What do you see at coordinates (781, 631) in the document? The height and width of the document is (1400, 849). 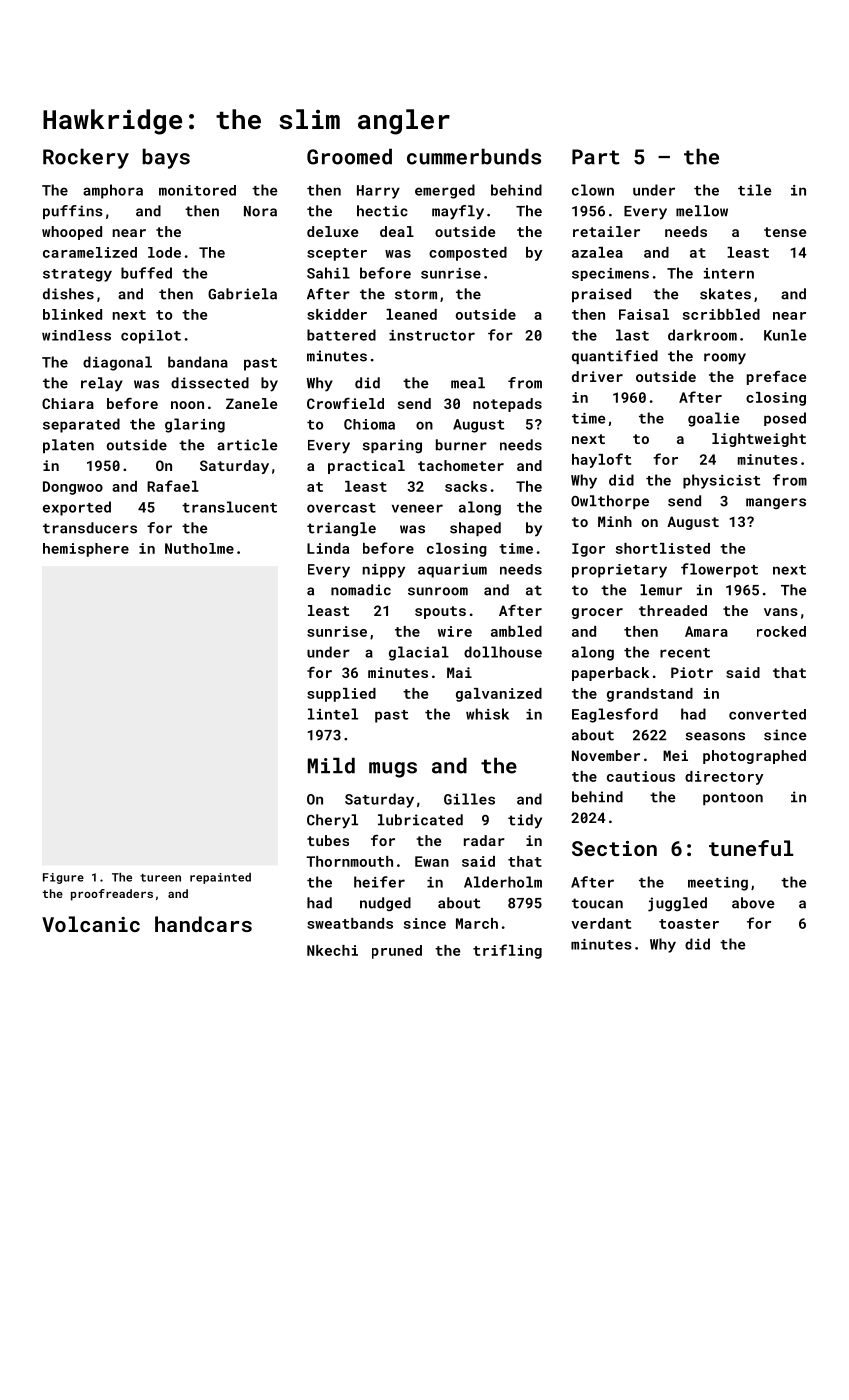 I see `rocked` at bounding box center [781, 631].
